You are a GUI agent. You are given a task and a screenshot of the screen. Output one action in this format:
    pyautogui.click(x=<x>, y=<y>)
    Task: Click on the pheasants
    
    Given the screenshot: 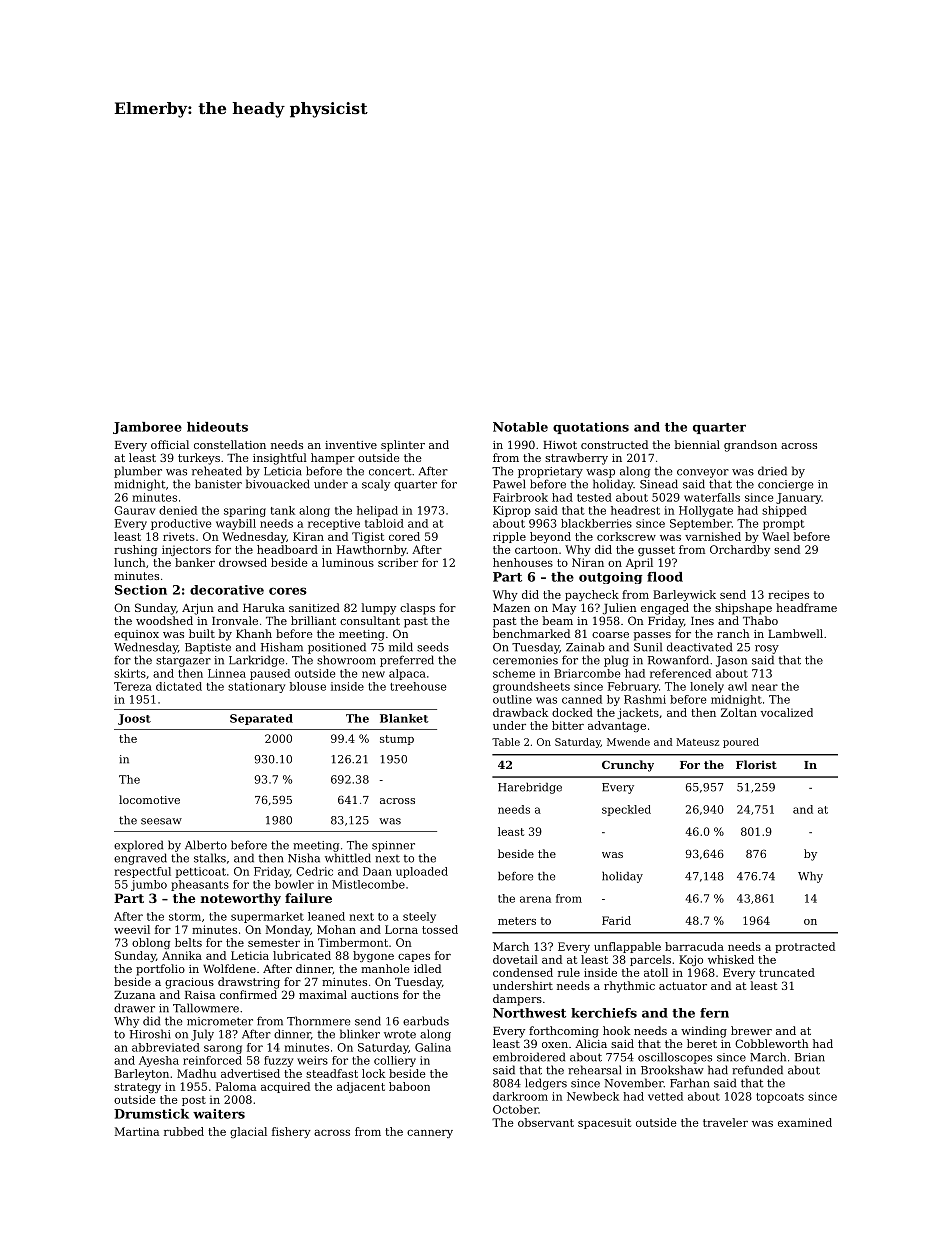 What is the action you would take?
    pyautogui.click(x=200, y=885)
